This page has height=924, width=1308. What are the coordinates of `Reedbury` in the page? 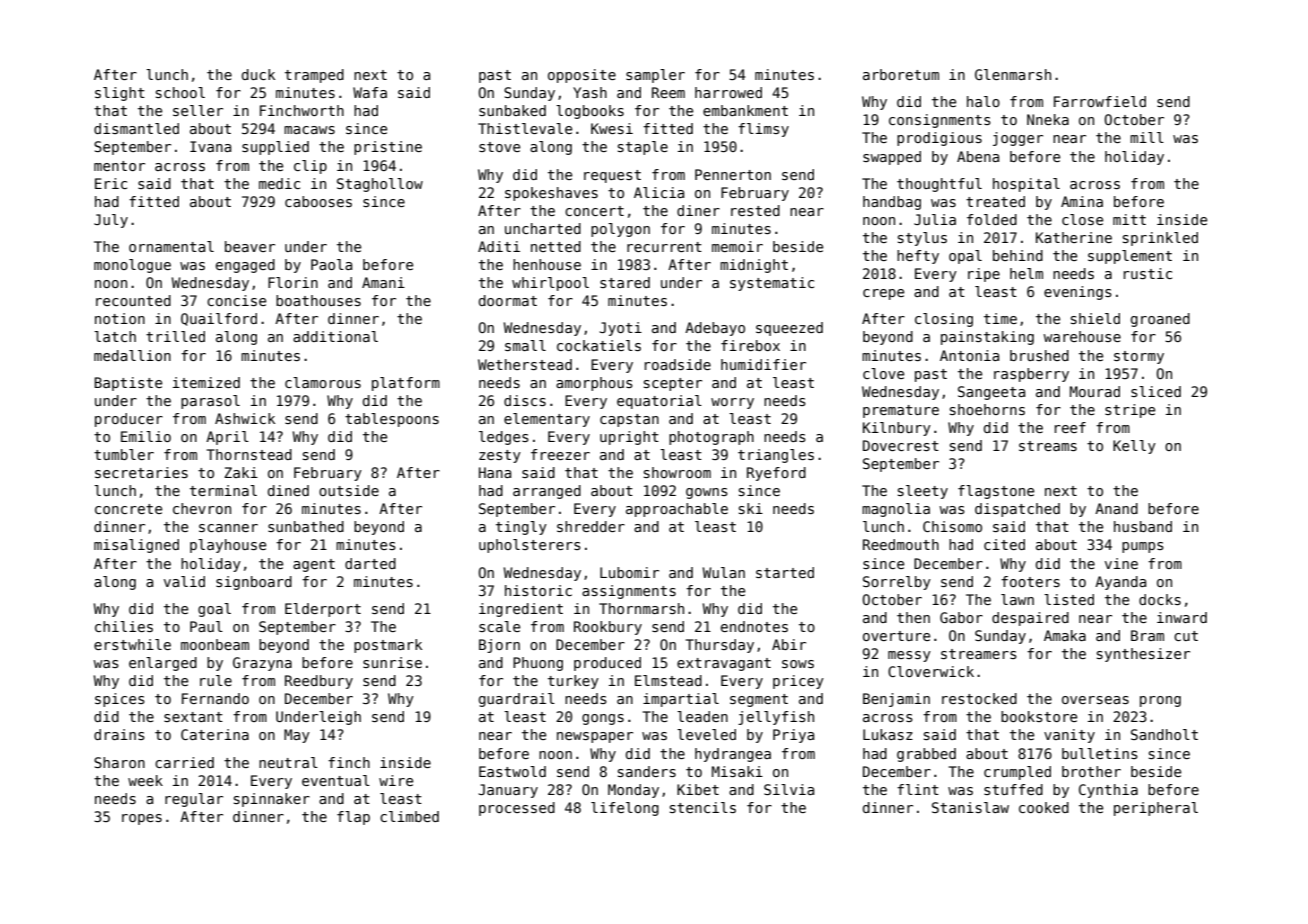 It's located at (319, 682).
